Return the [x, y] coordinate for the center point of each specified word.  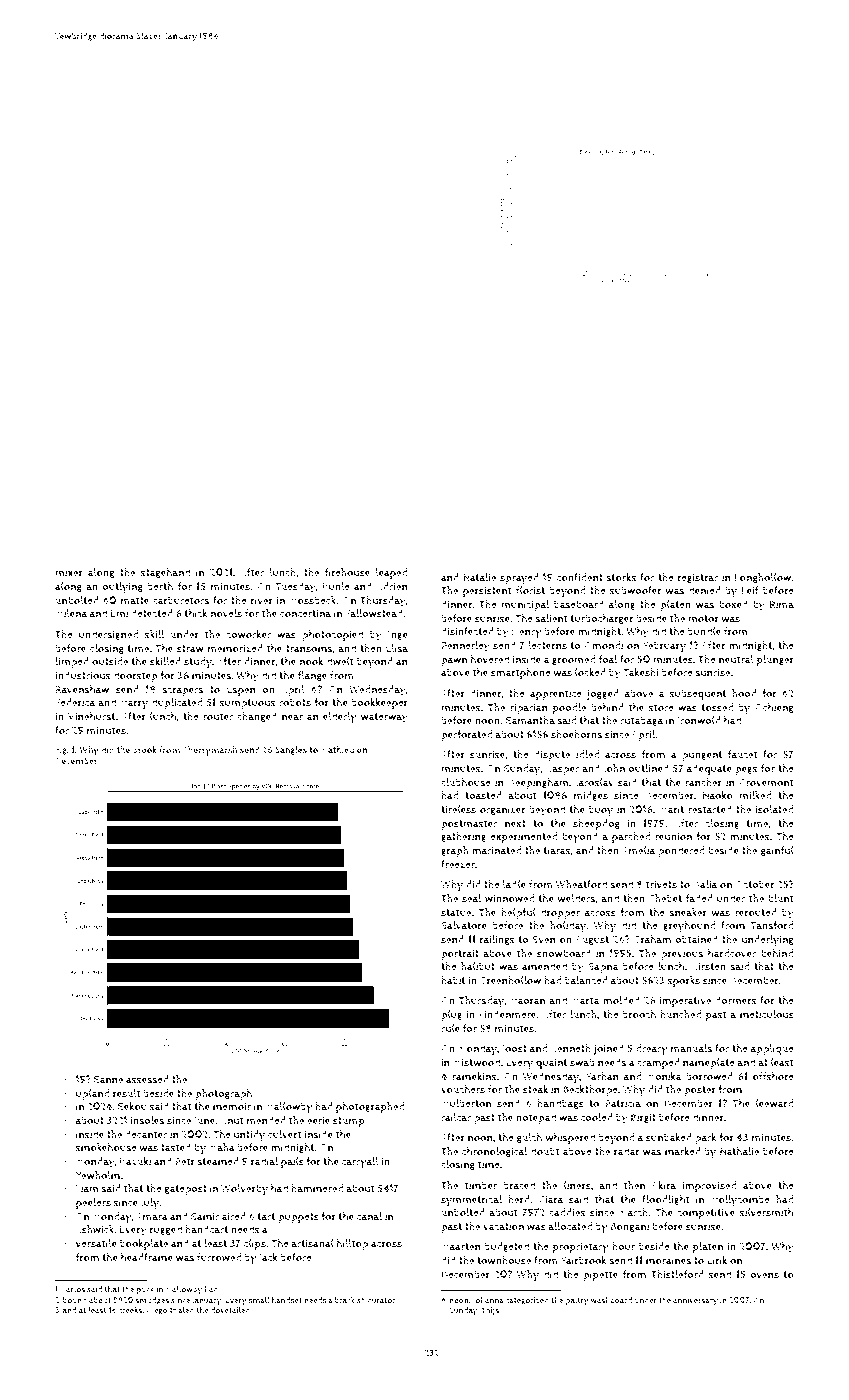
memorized [235, 648]
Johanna [488, 1300]
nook [311, 661]
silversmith [766, 1212]
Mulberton [466, 1103]
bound [75, 1300]
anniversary [695, 1301]
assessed [147, 1079]
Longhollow [763, 578]
